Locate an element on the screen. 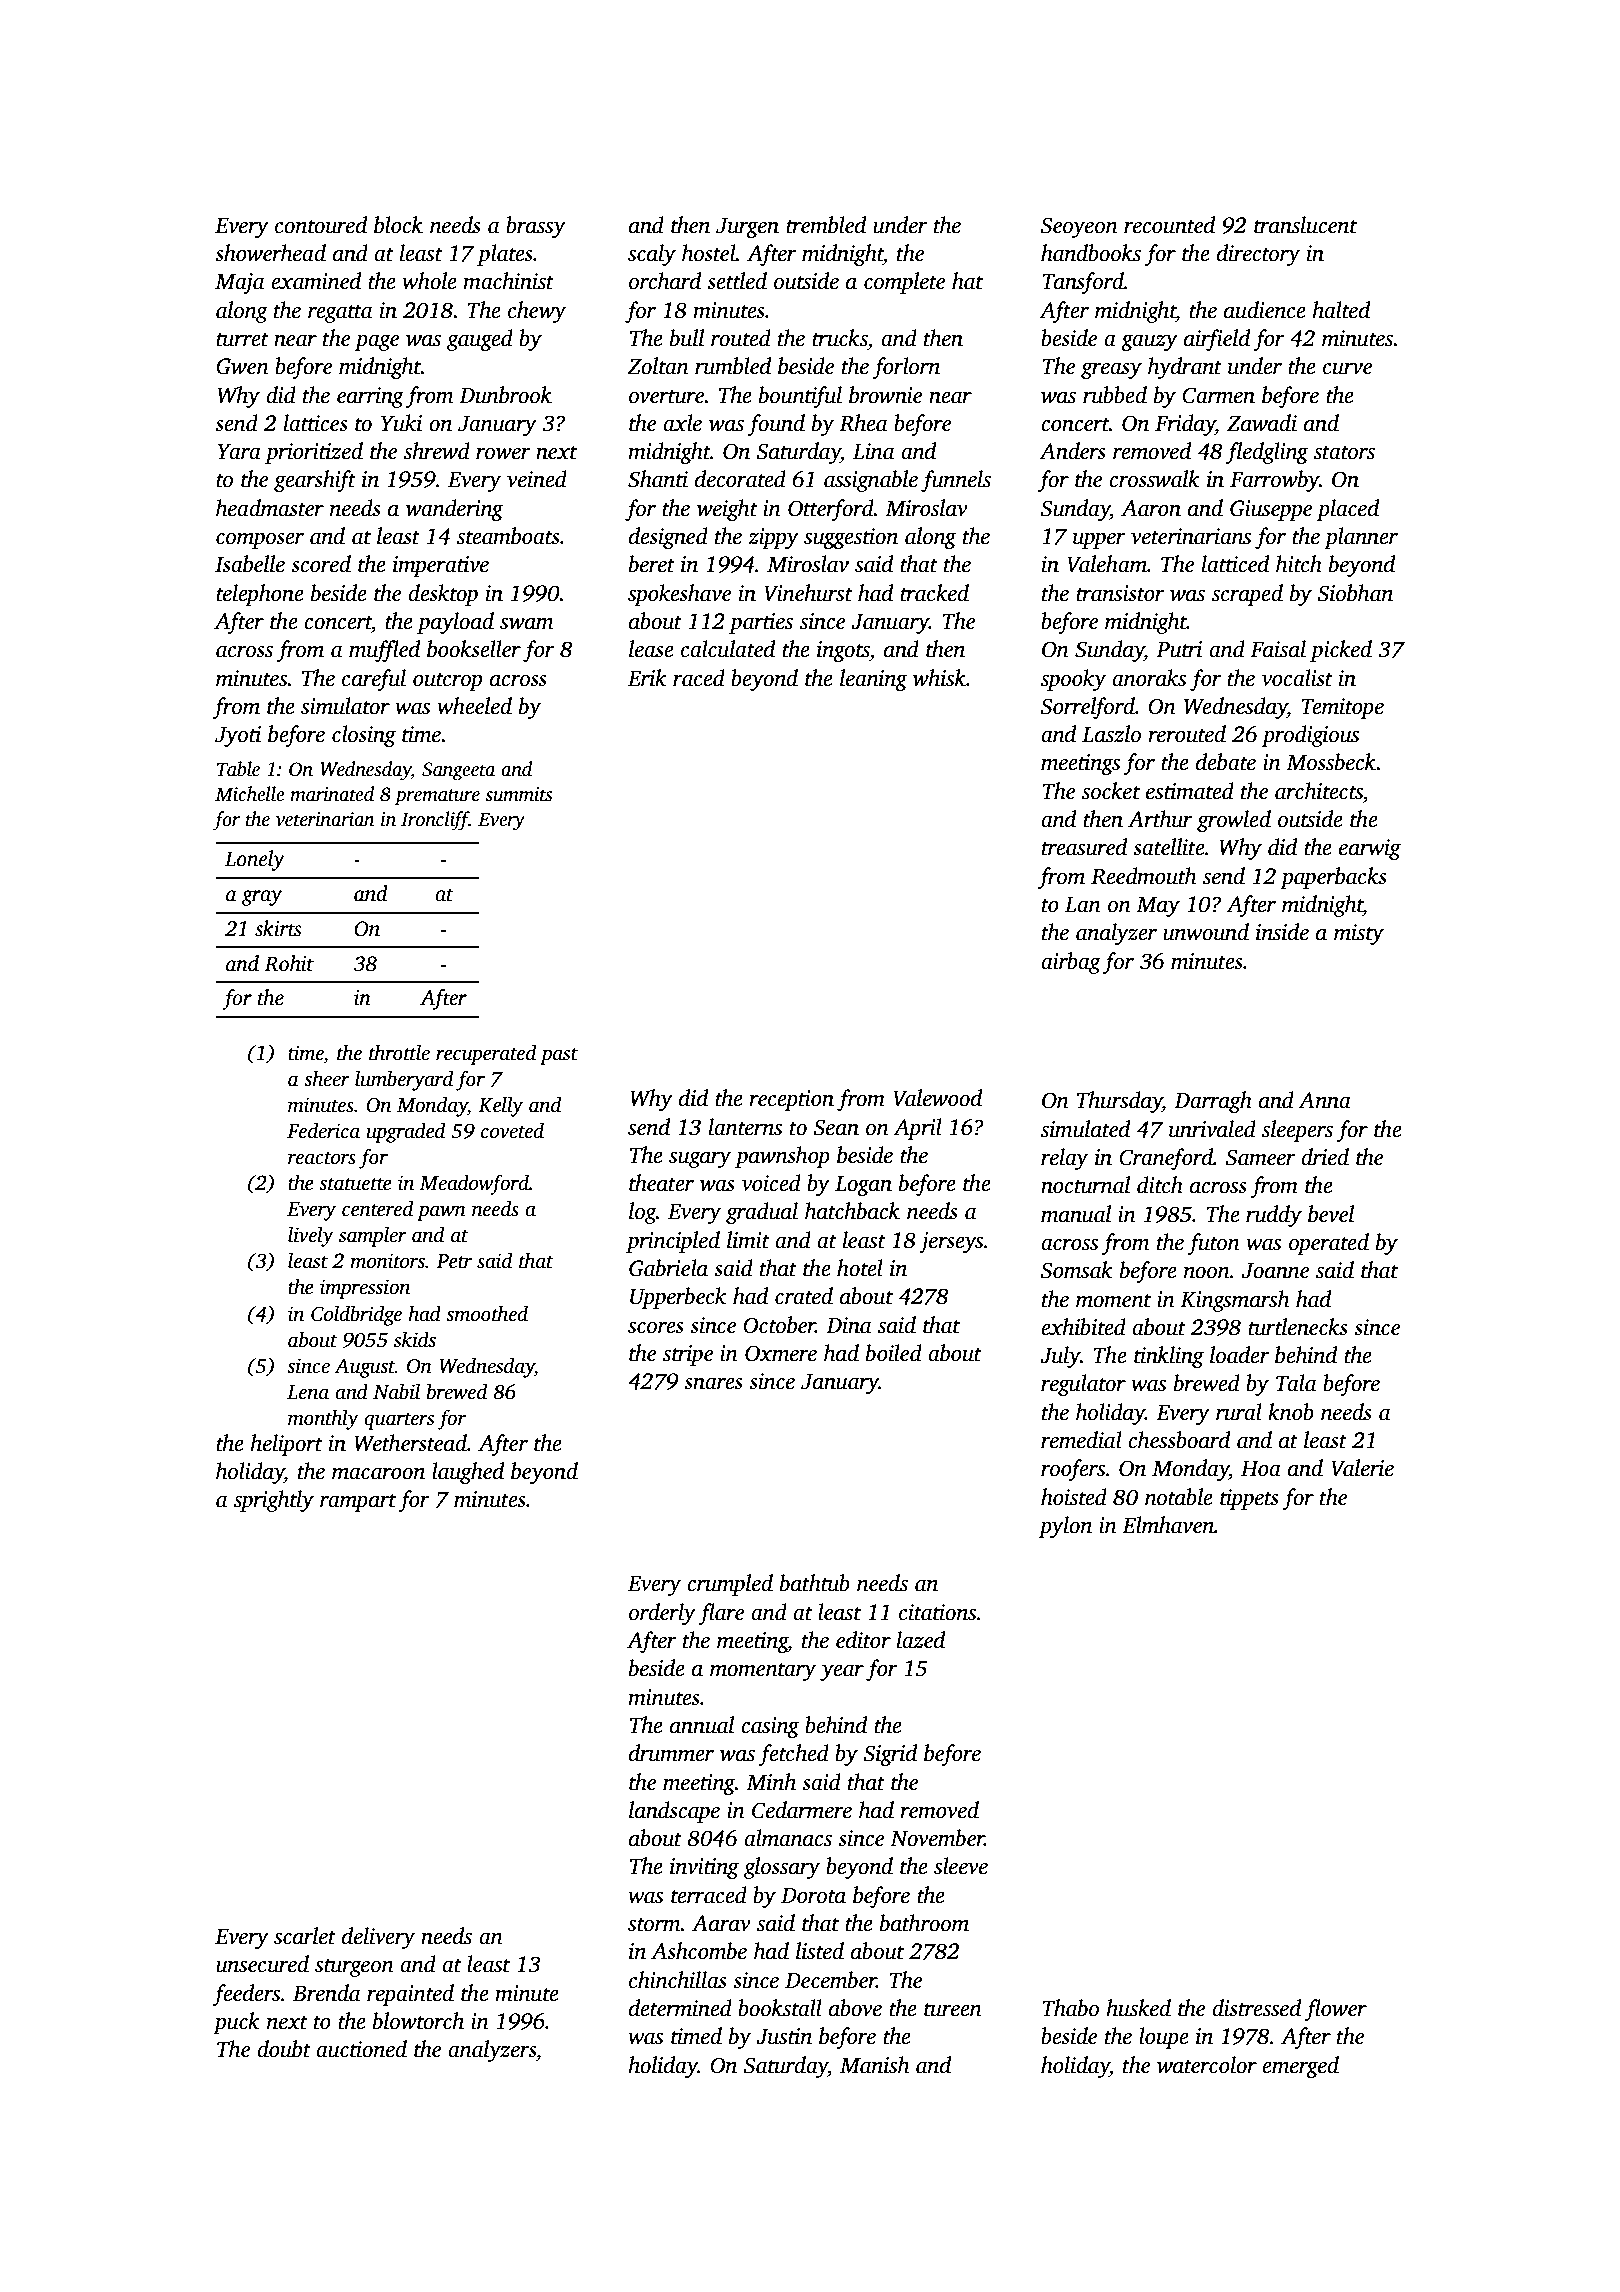 The height and width of the screenshot is (2292, 1620). gray is located at coordinates (262, 898).
